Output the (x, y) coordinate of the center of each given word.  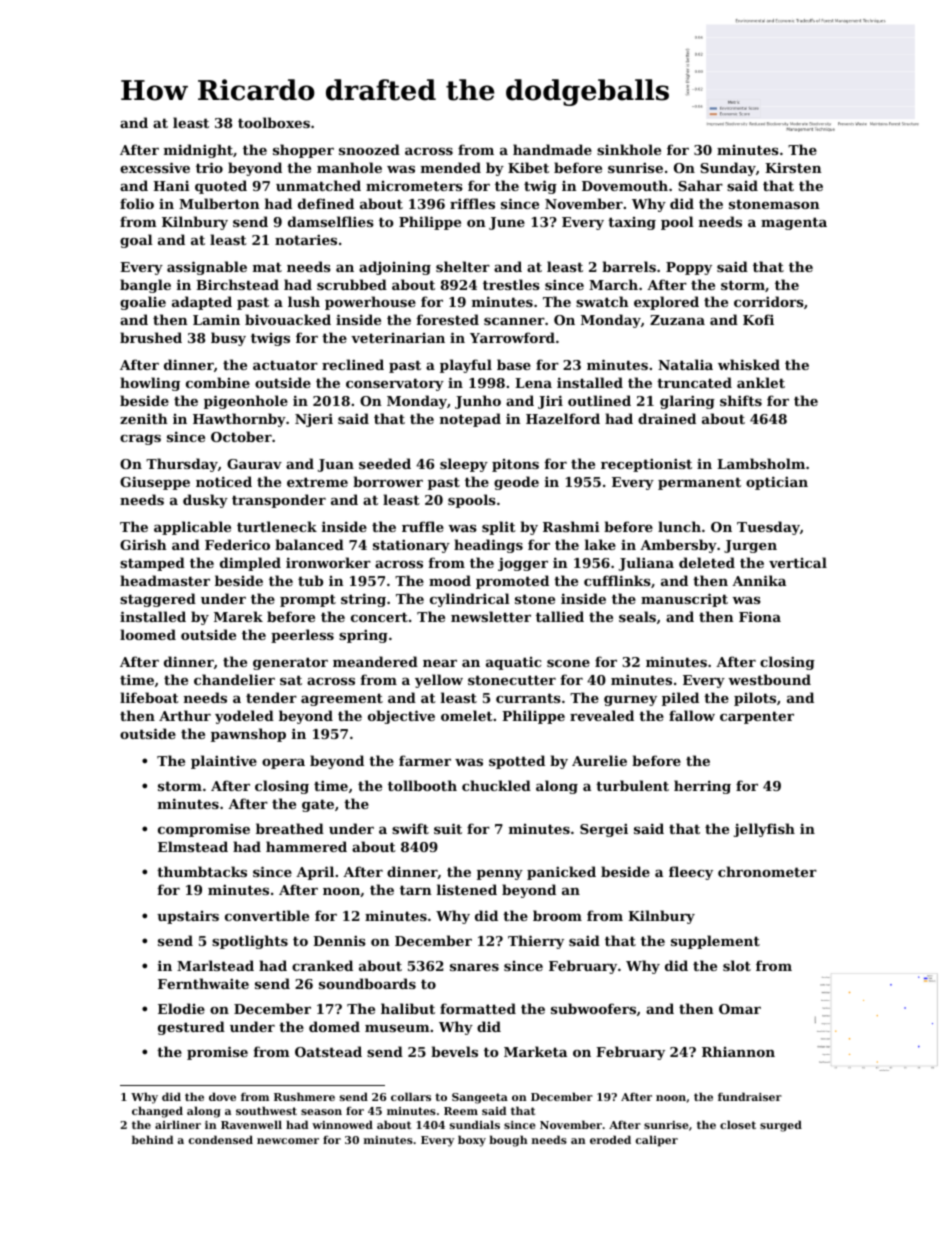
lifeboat (149, 697)
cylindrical (470, 600)
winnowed (342, 1124)
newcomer (288, 1141)
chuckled (496, 785)
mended (451, 167)
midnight (198, 151)
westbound (769, 679)
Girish (143, 544)
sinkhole (629, 149)
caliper (657, 1141)
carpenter (757, 717)
